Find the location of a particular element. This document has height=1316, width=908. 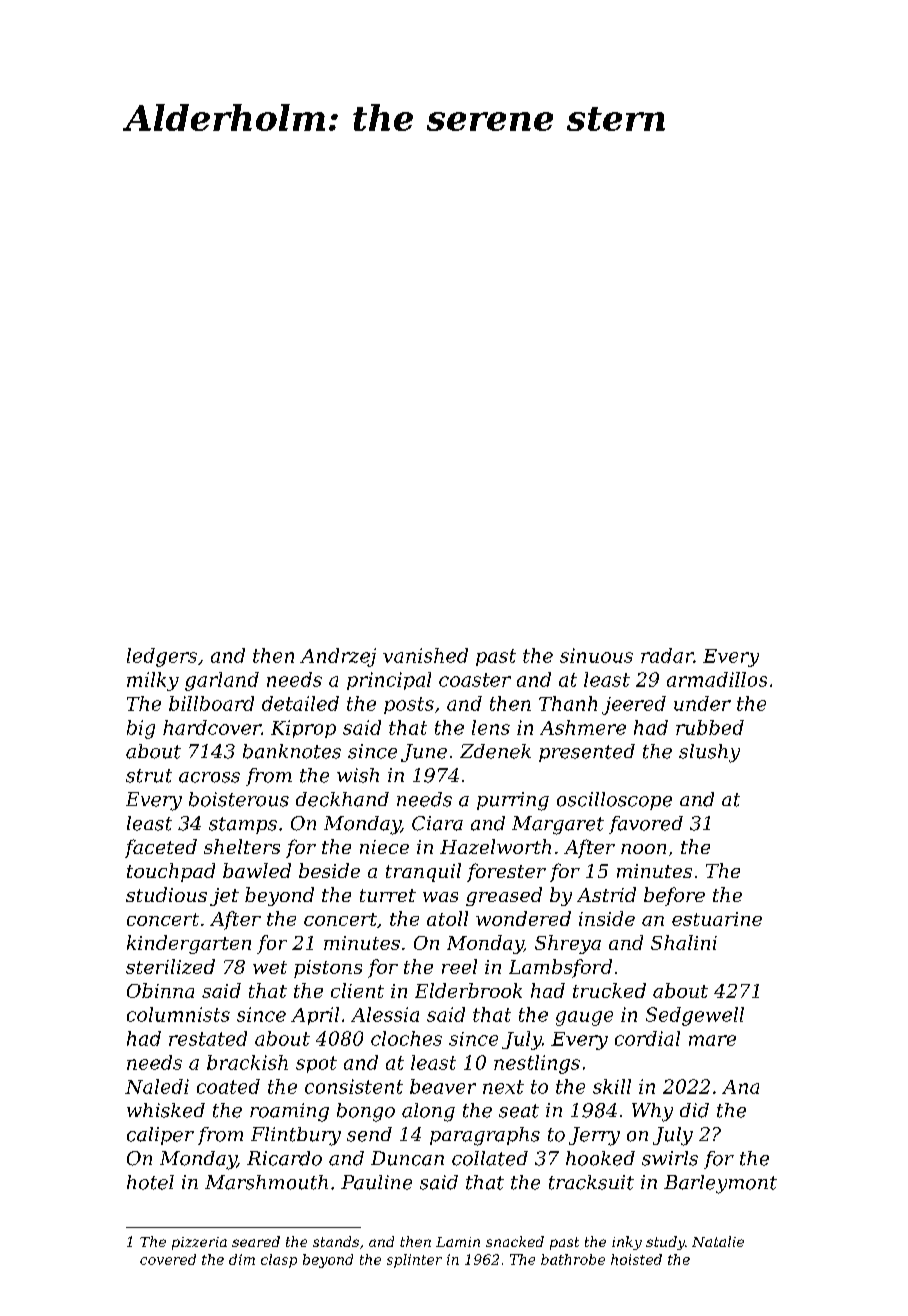

seared is located at coordinates (256, 1241).
